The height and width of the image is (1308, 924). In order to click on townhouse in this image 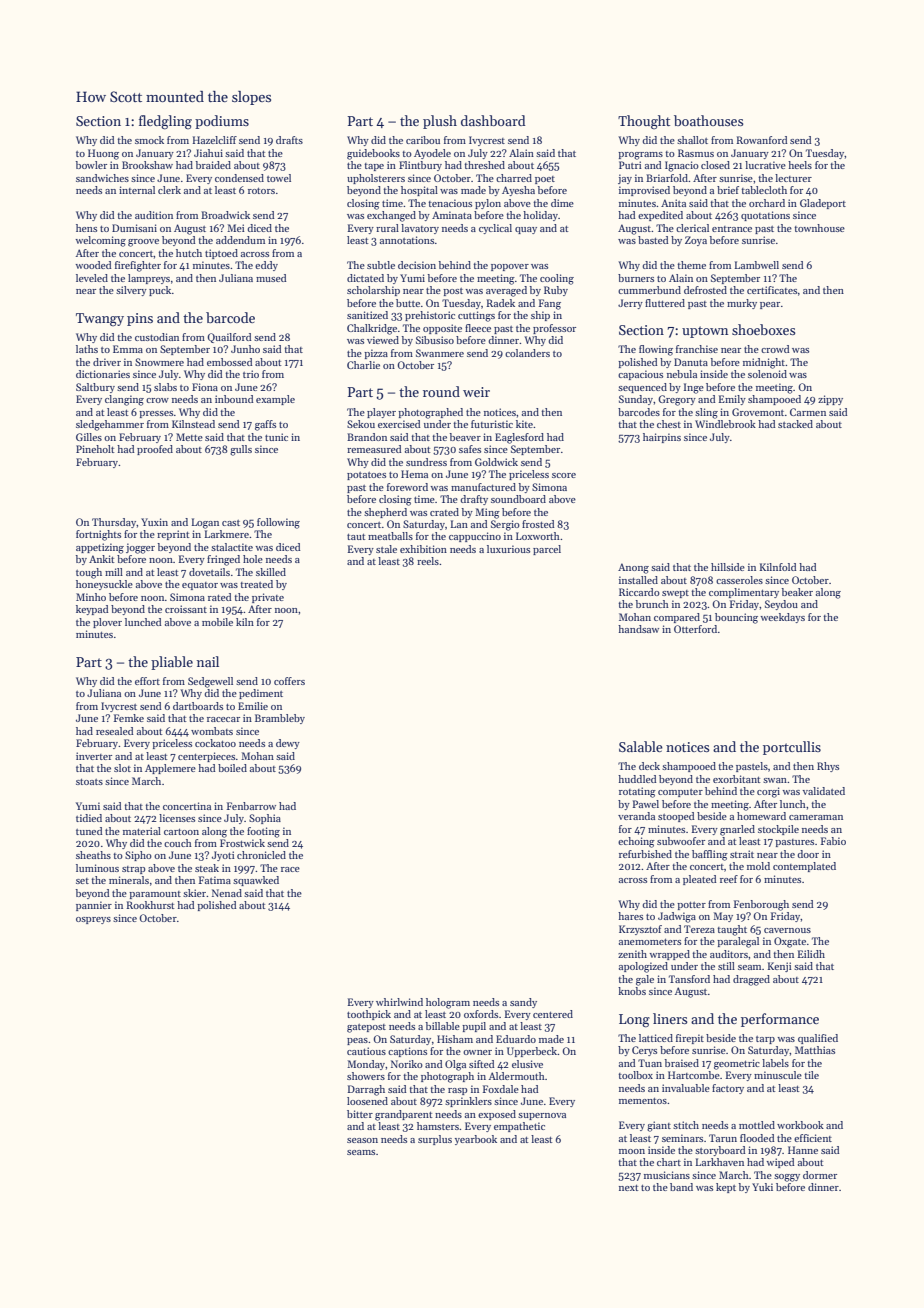, I will do `click(819, 228)`.
